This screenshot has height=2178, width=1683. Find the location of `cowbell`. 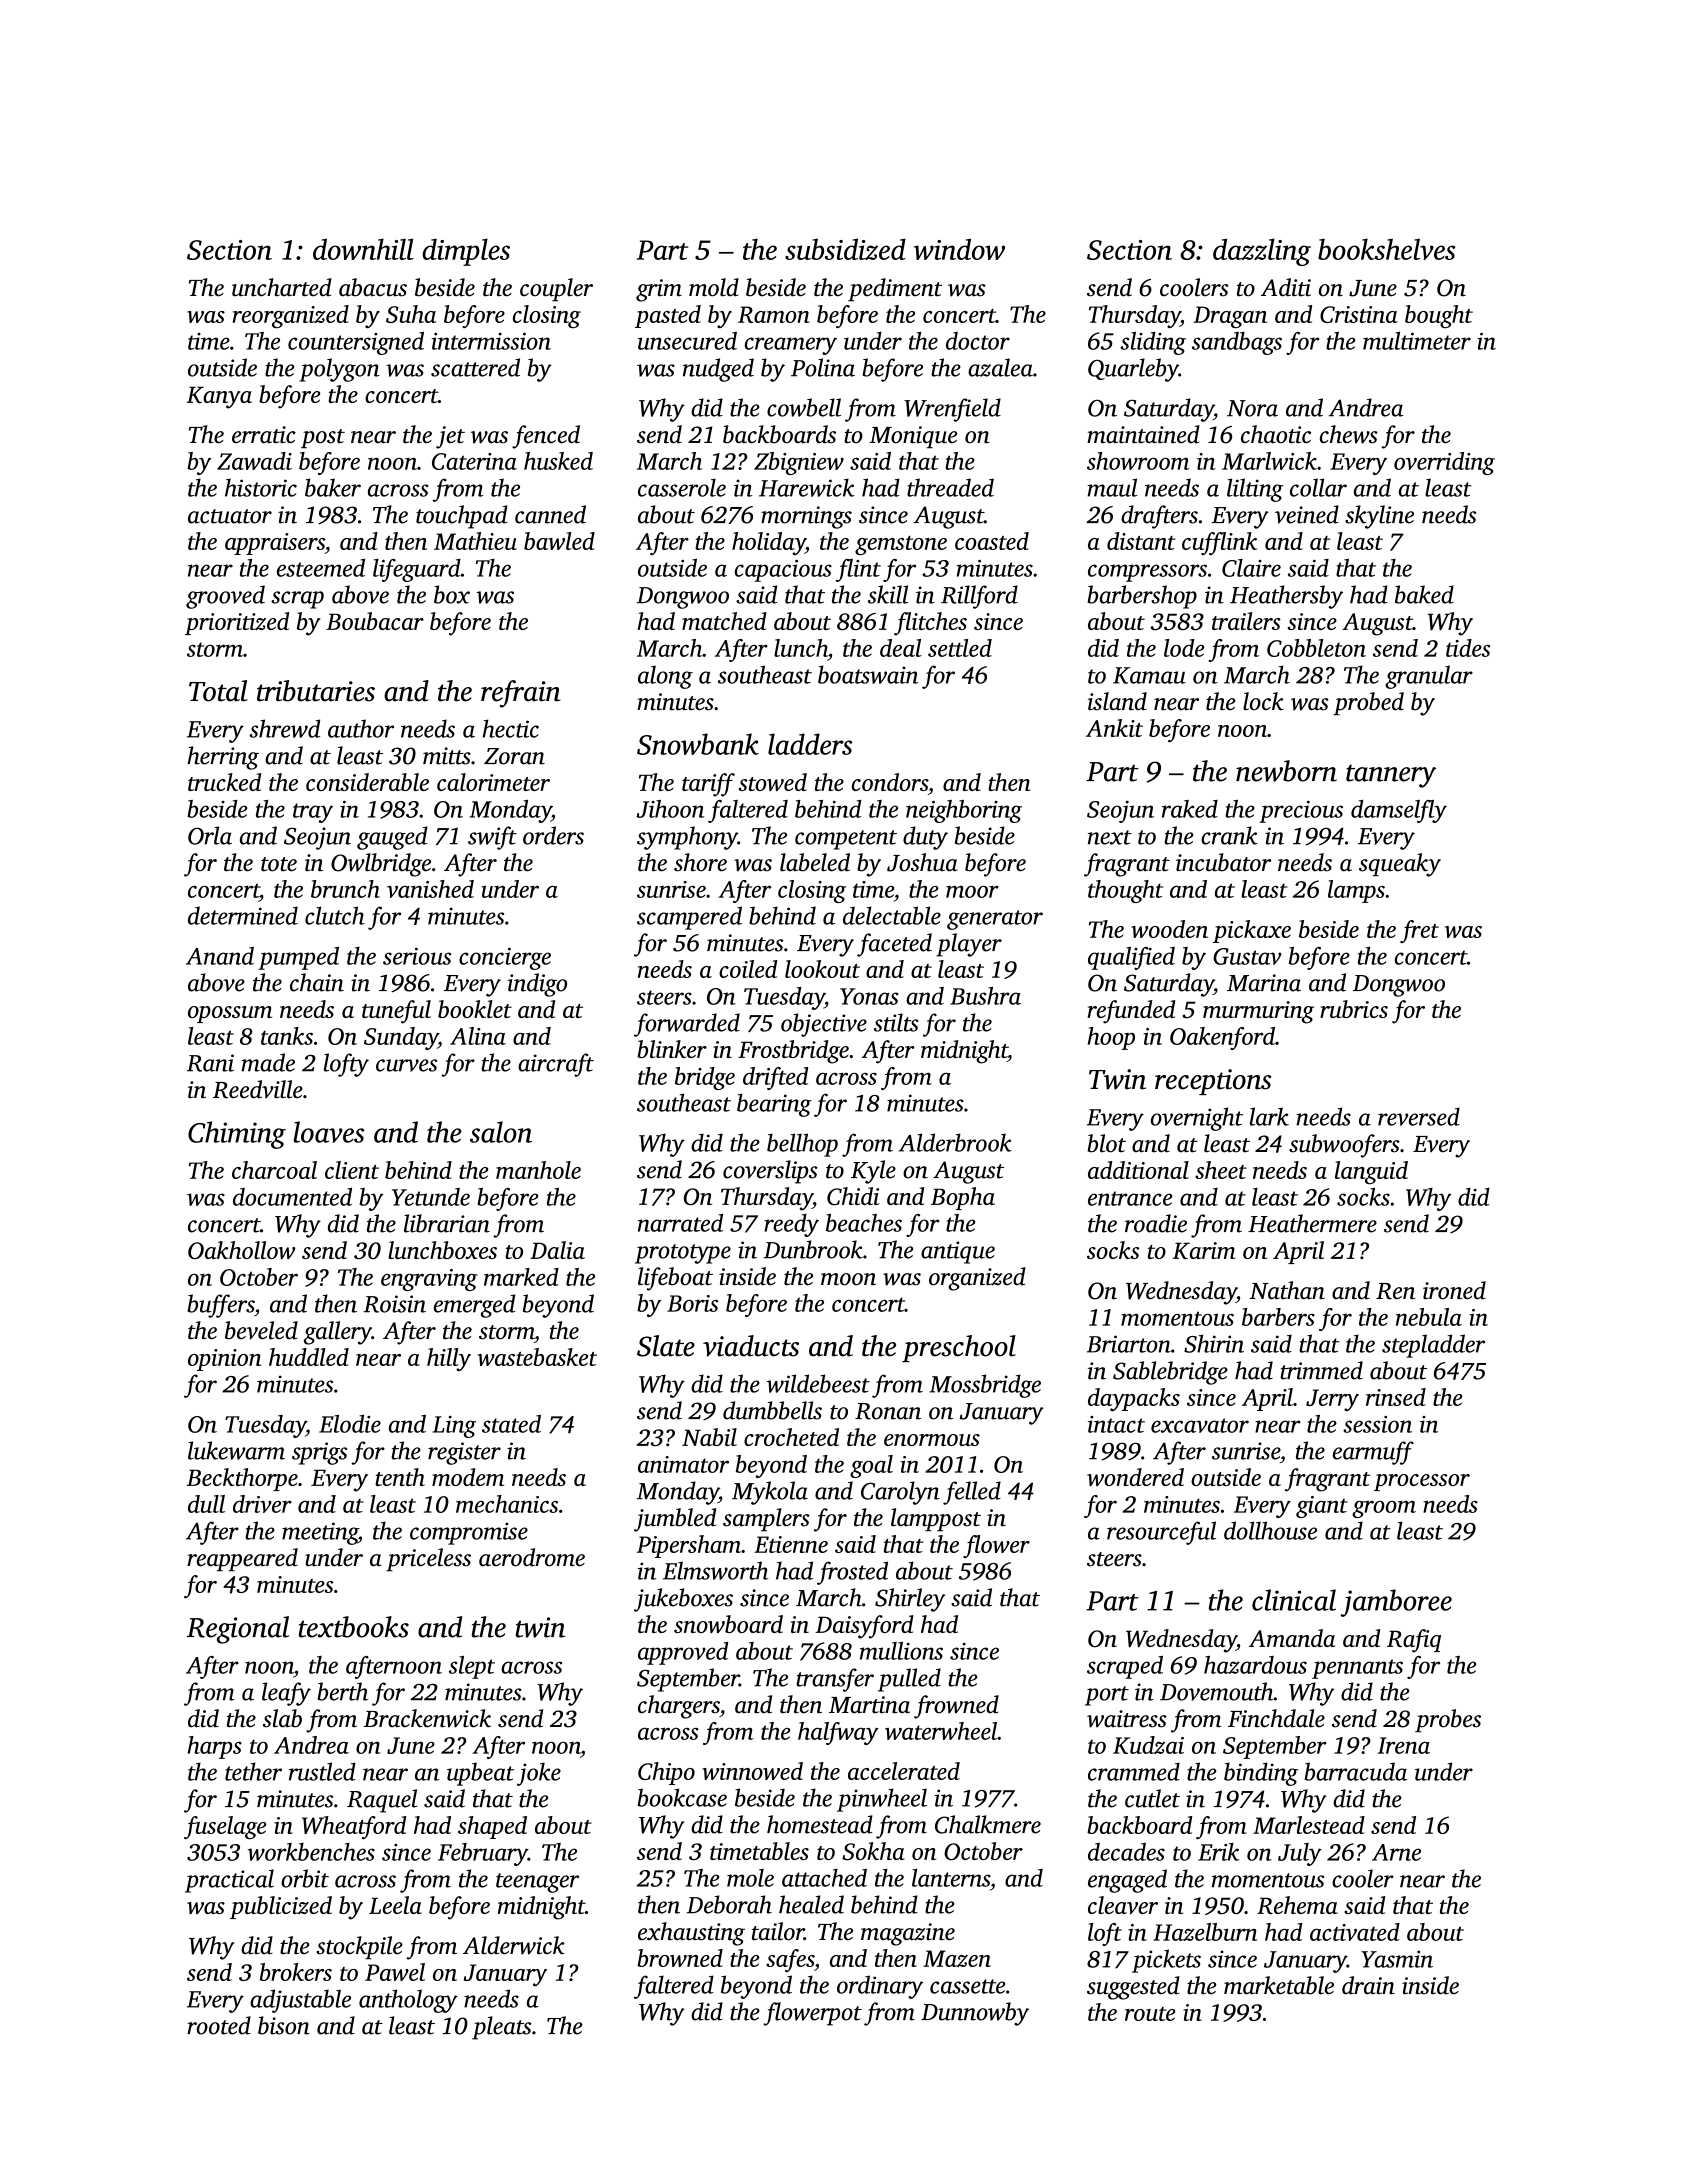

cowbell is located at coordinates (804, 407).
